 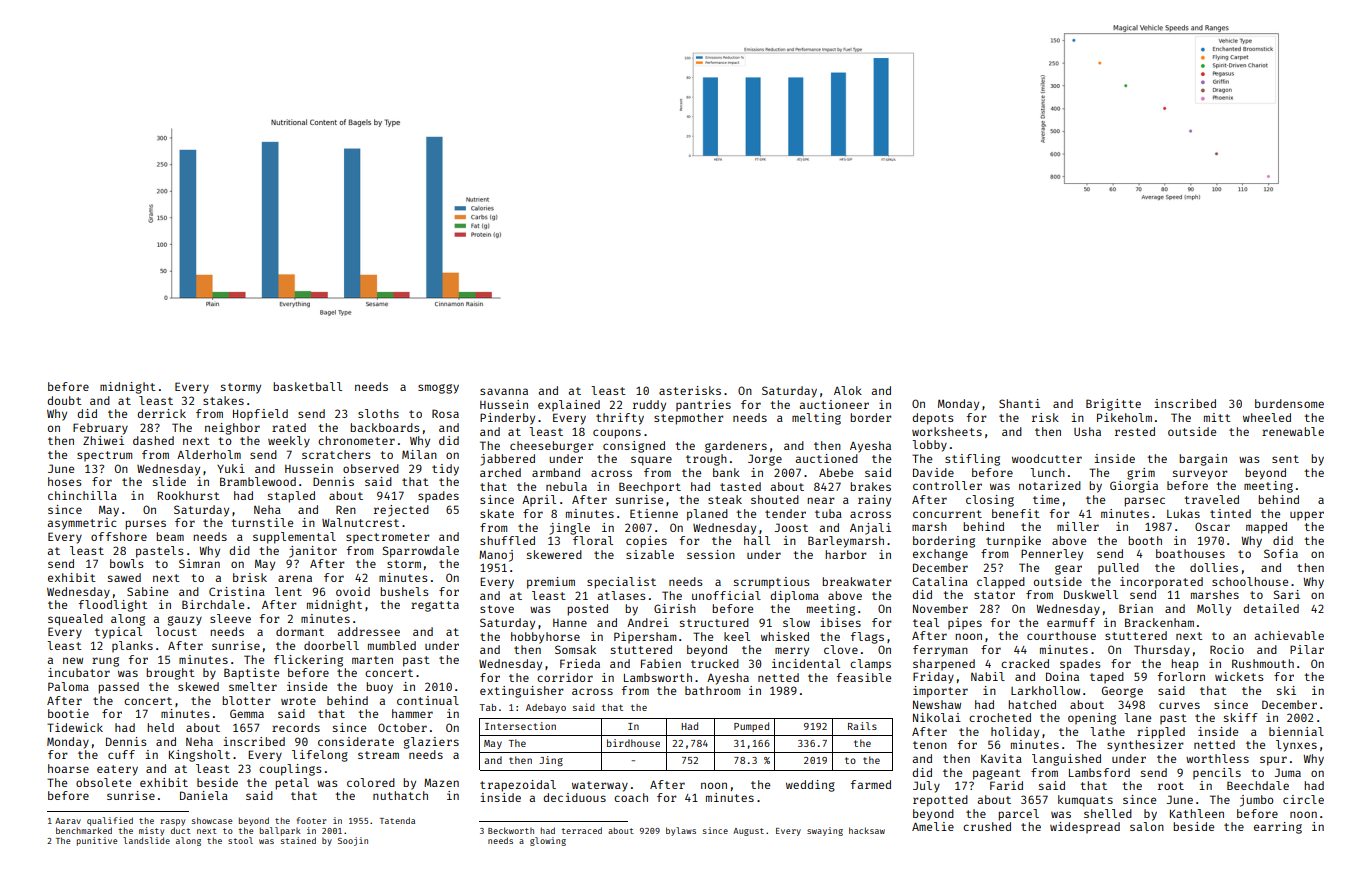 What do you see at coordinates (371, 468) in the image?
I see `observed` at bounding box center [371, 468].
